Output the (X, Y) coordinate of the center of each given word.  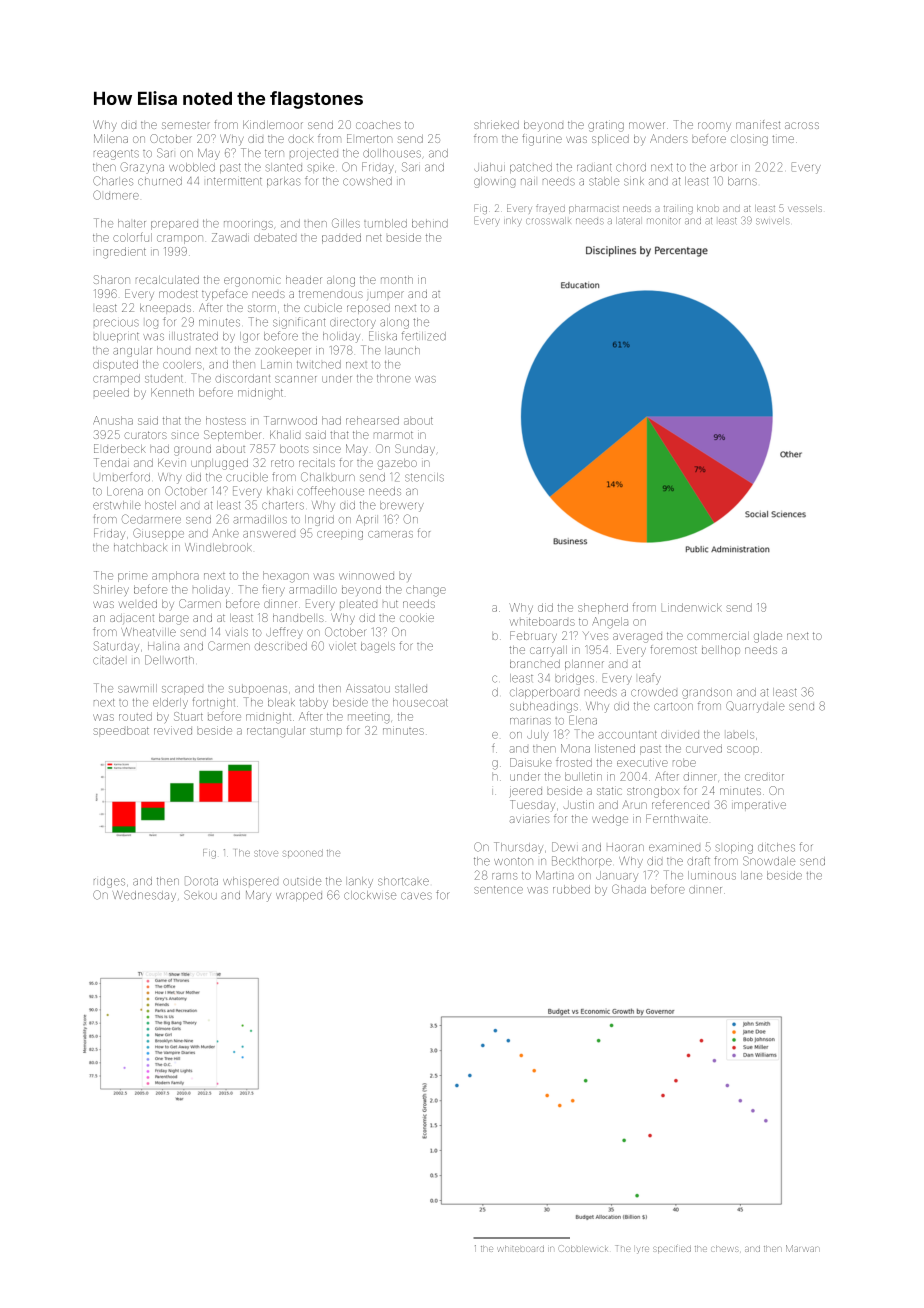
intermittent (234, 181)
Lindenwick (692, 607)
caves (416, 896)
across (802, 125)
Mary (258, 896)
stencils (424, 477)
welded (138, 604)
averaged (637, 638)
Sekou (200, 895)
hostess (226, 420)
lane (751, 875)
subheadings (544, 707)
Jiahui (489, 167)
